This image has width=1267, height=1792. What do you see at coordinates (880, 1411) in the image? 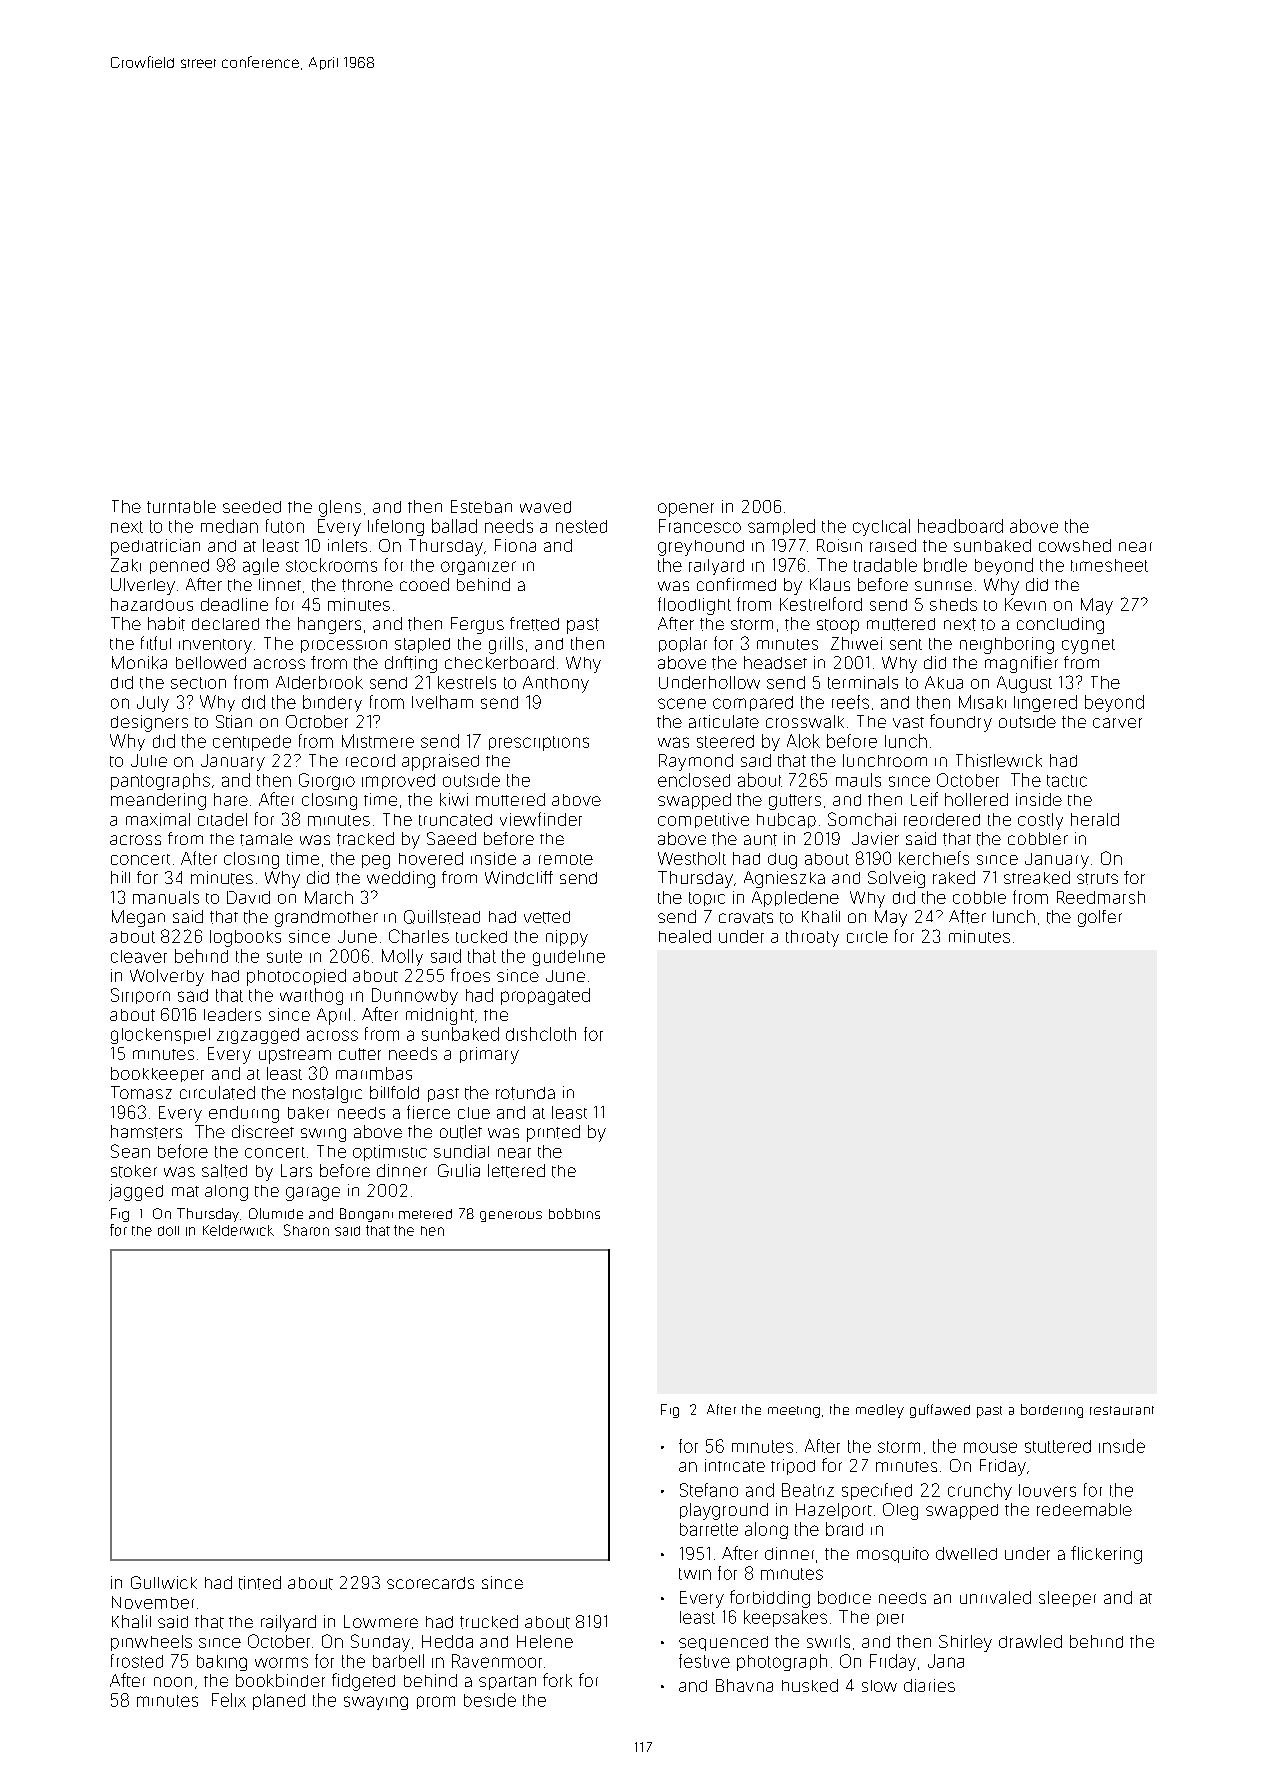
I see `medley` at bounding box center [880, 1411].
